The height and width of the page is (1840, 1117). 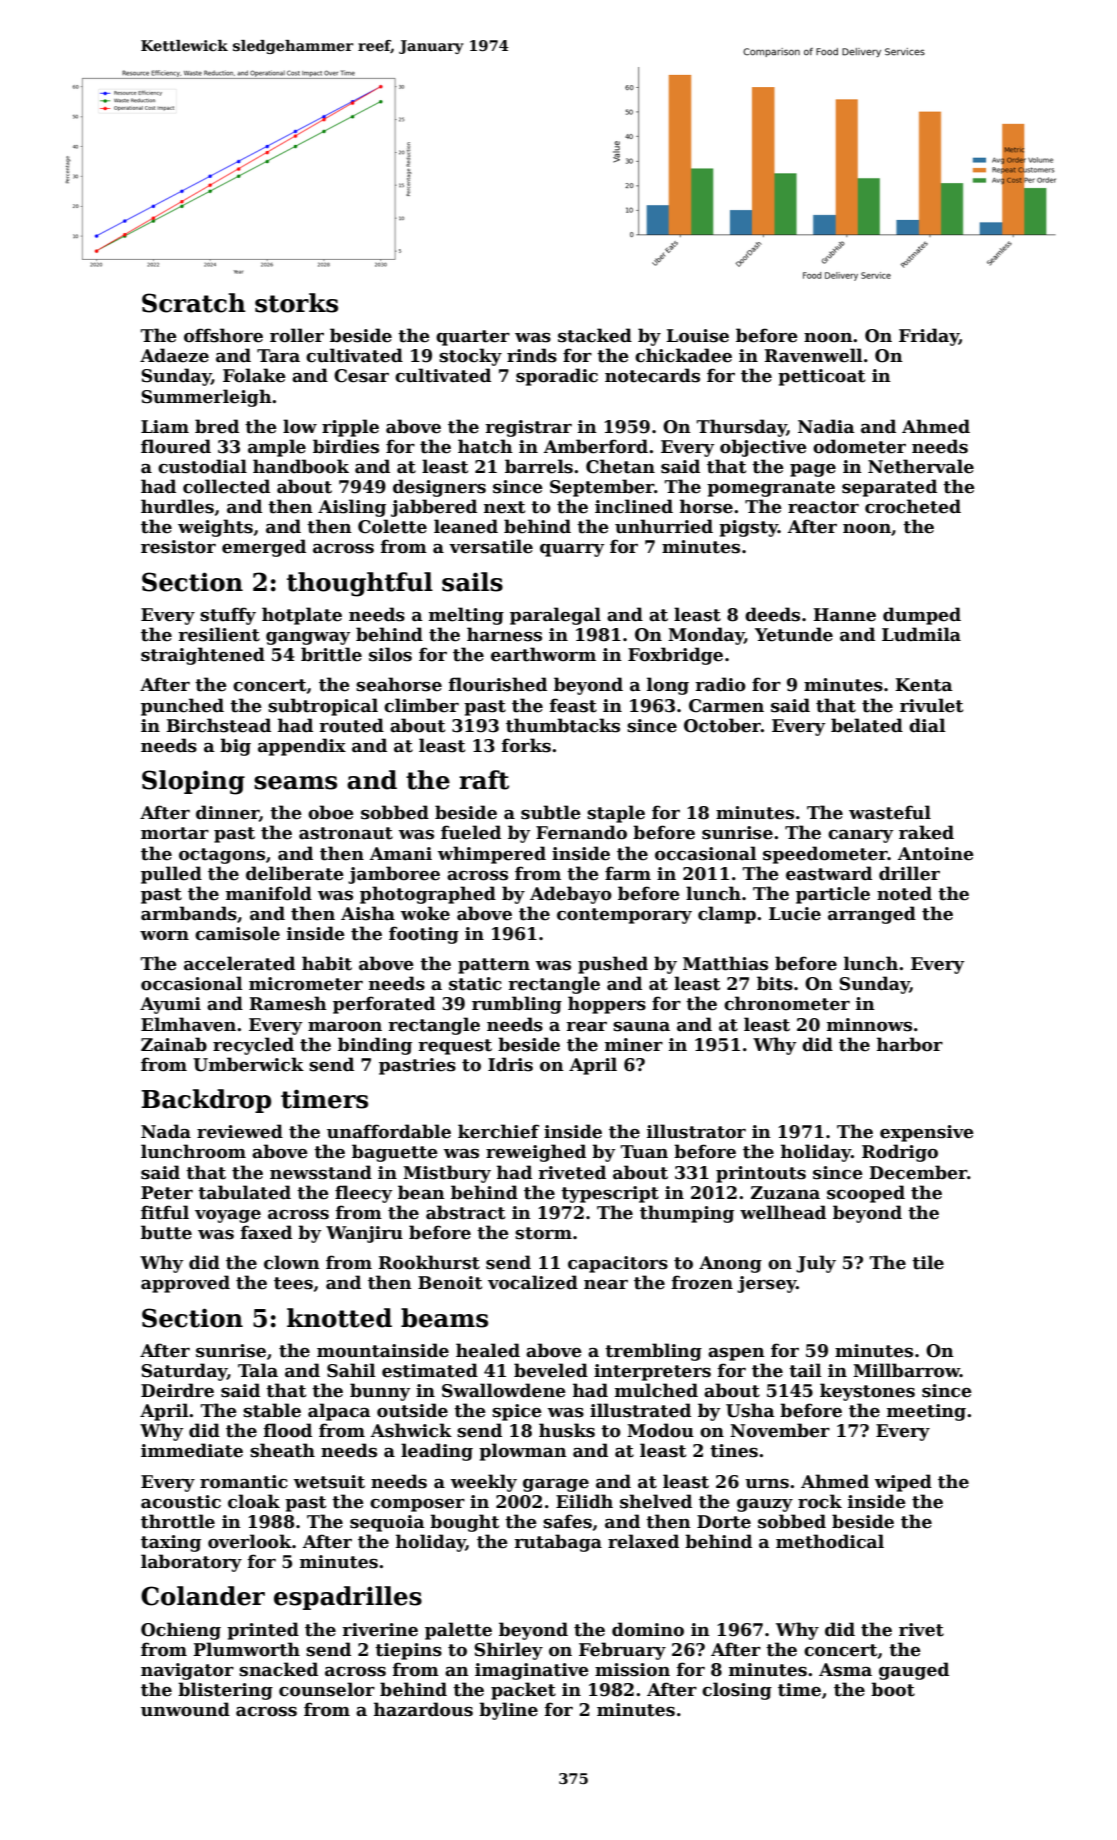 I want to click on sails, so click(x=472, y=582).
